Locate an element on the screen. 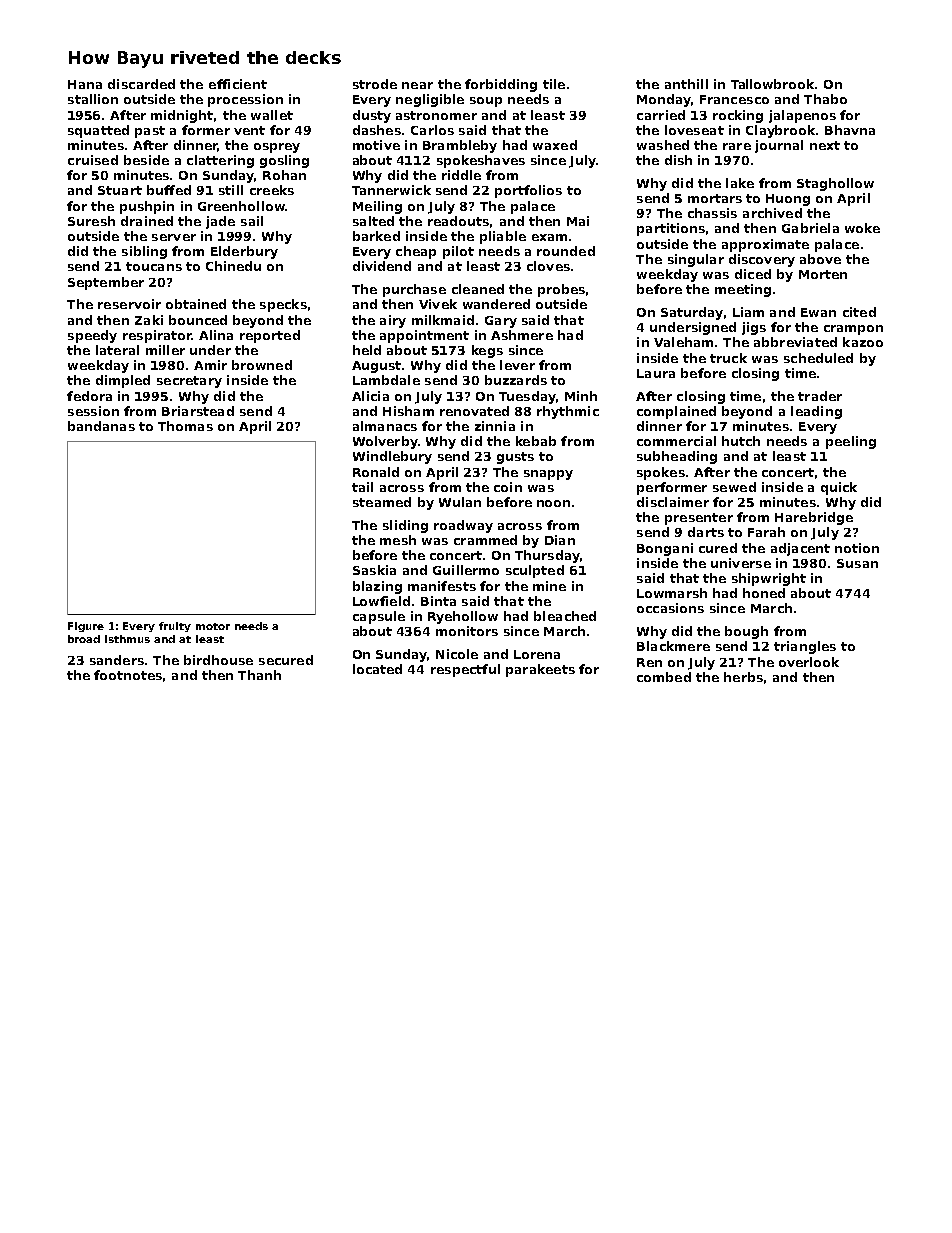 This screenshot has width=952, height=1233. waxed is located at coordinates (555, 145).
